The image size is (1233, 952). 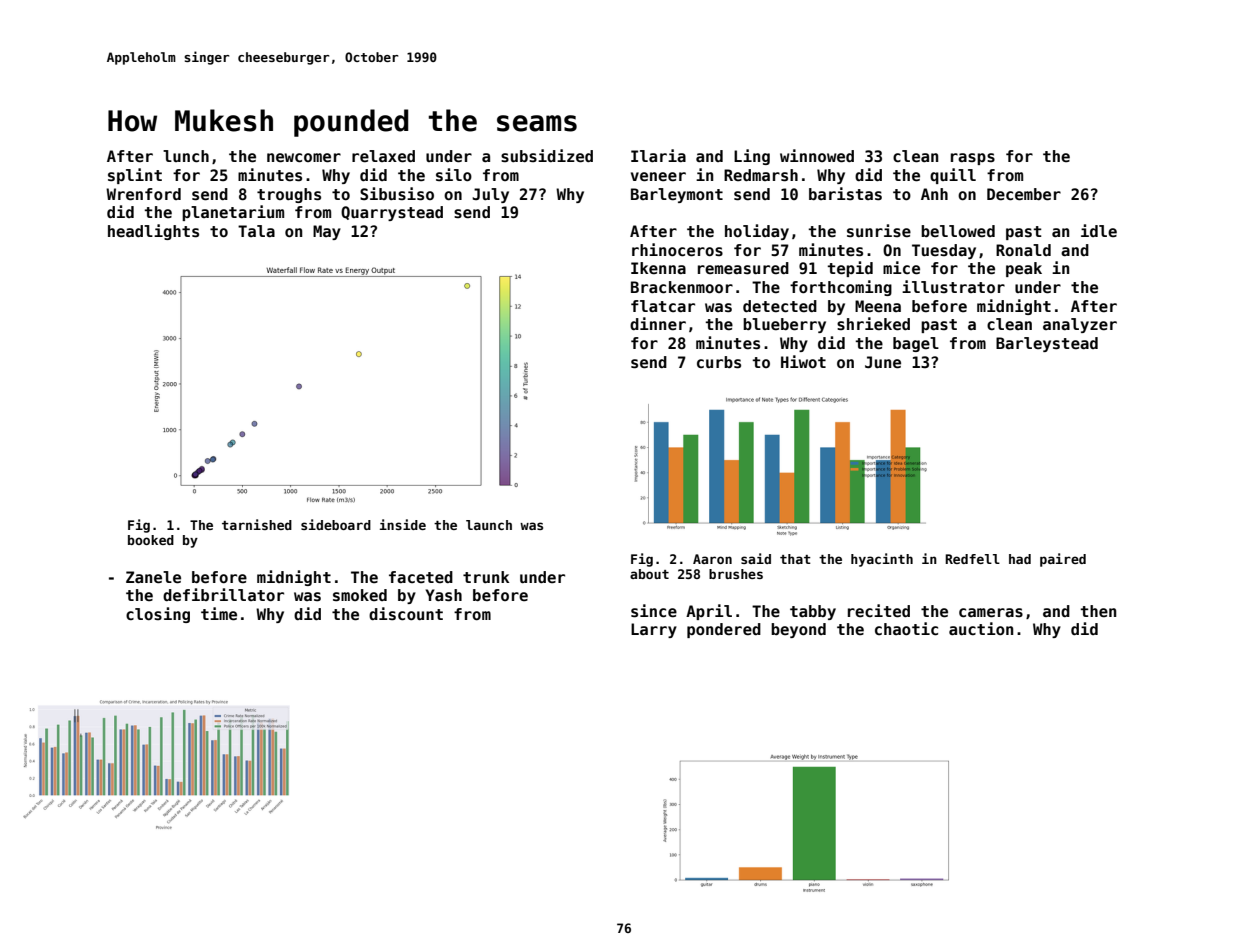 What do you see at coordinates (719, 362) in the screenshot?
I see `curbs` at bounding box center [719, 362].
